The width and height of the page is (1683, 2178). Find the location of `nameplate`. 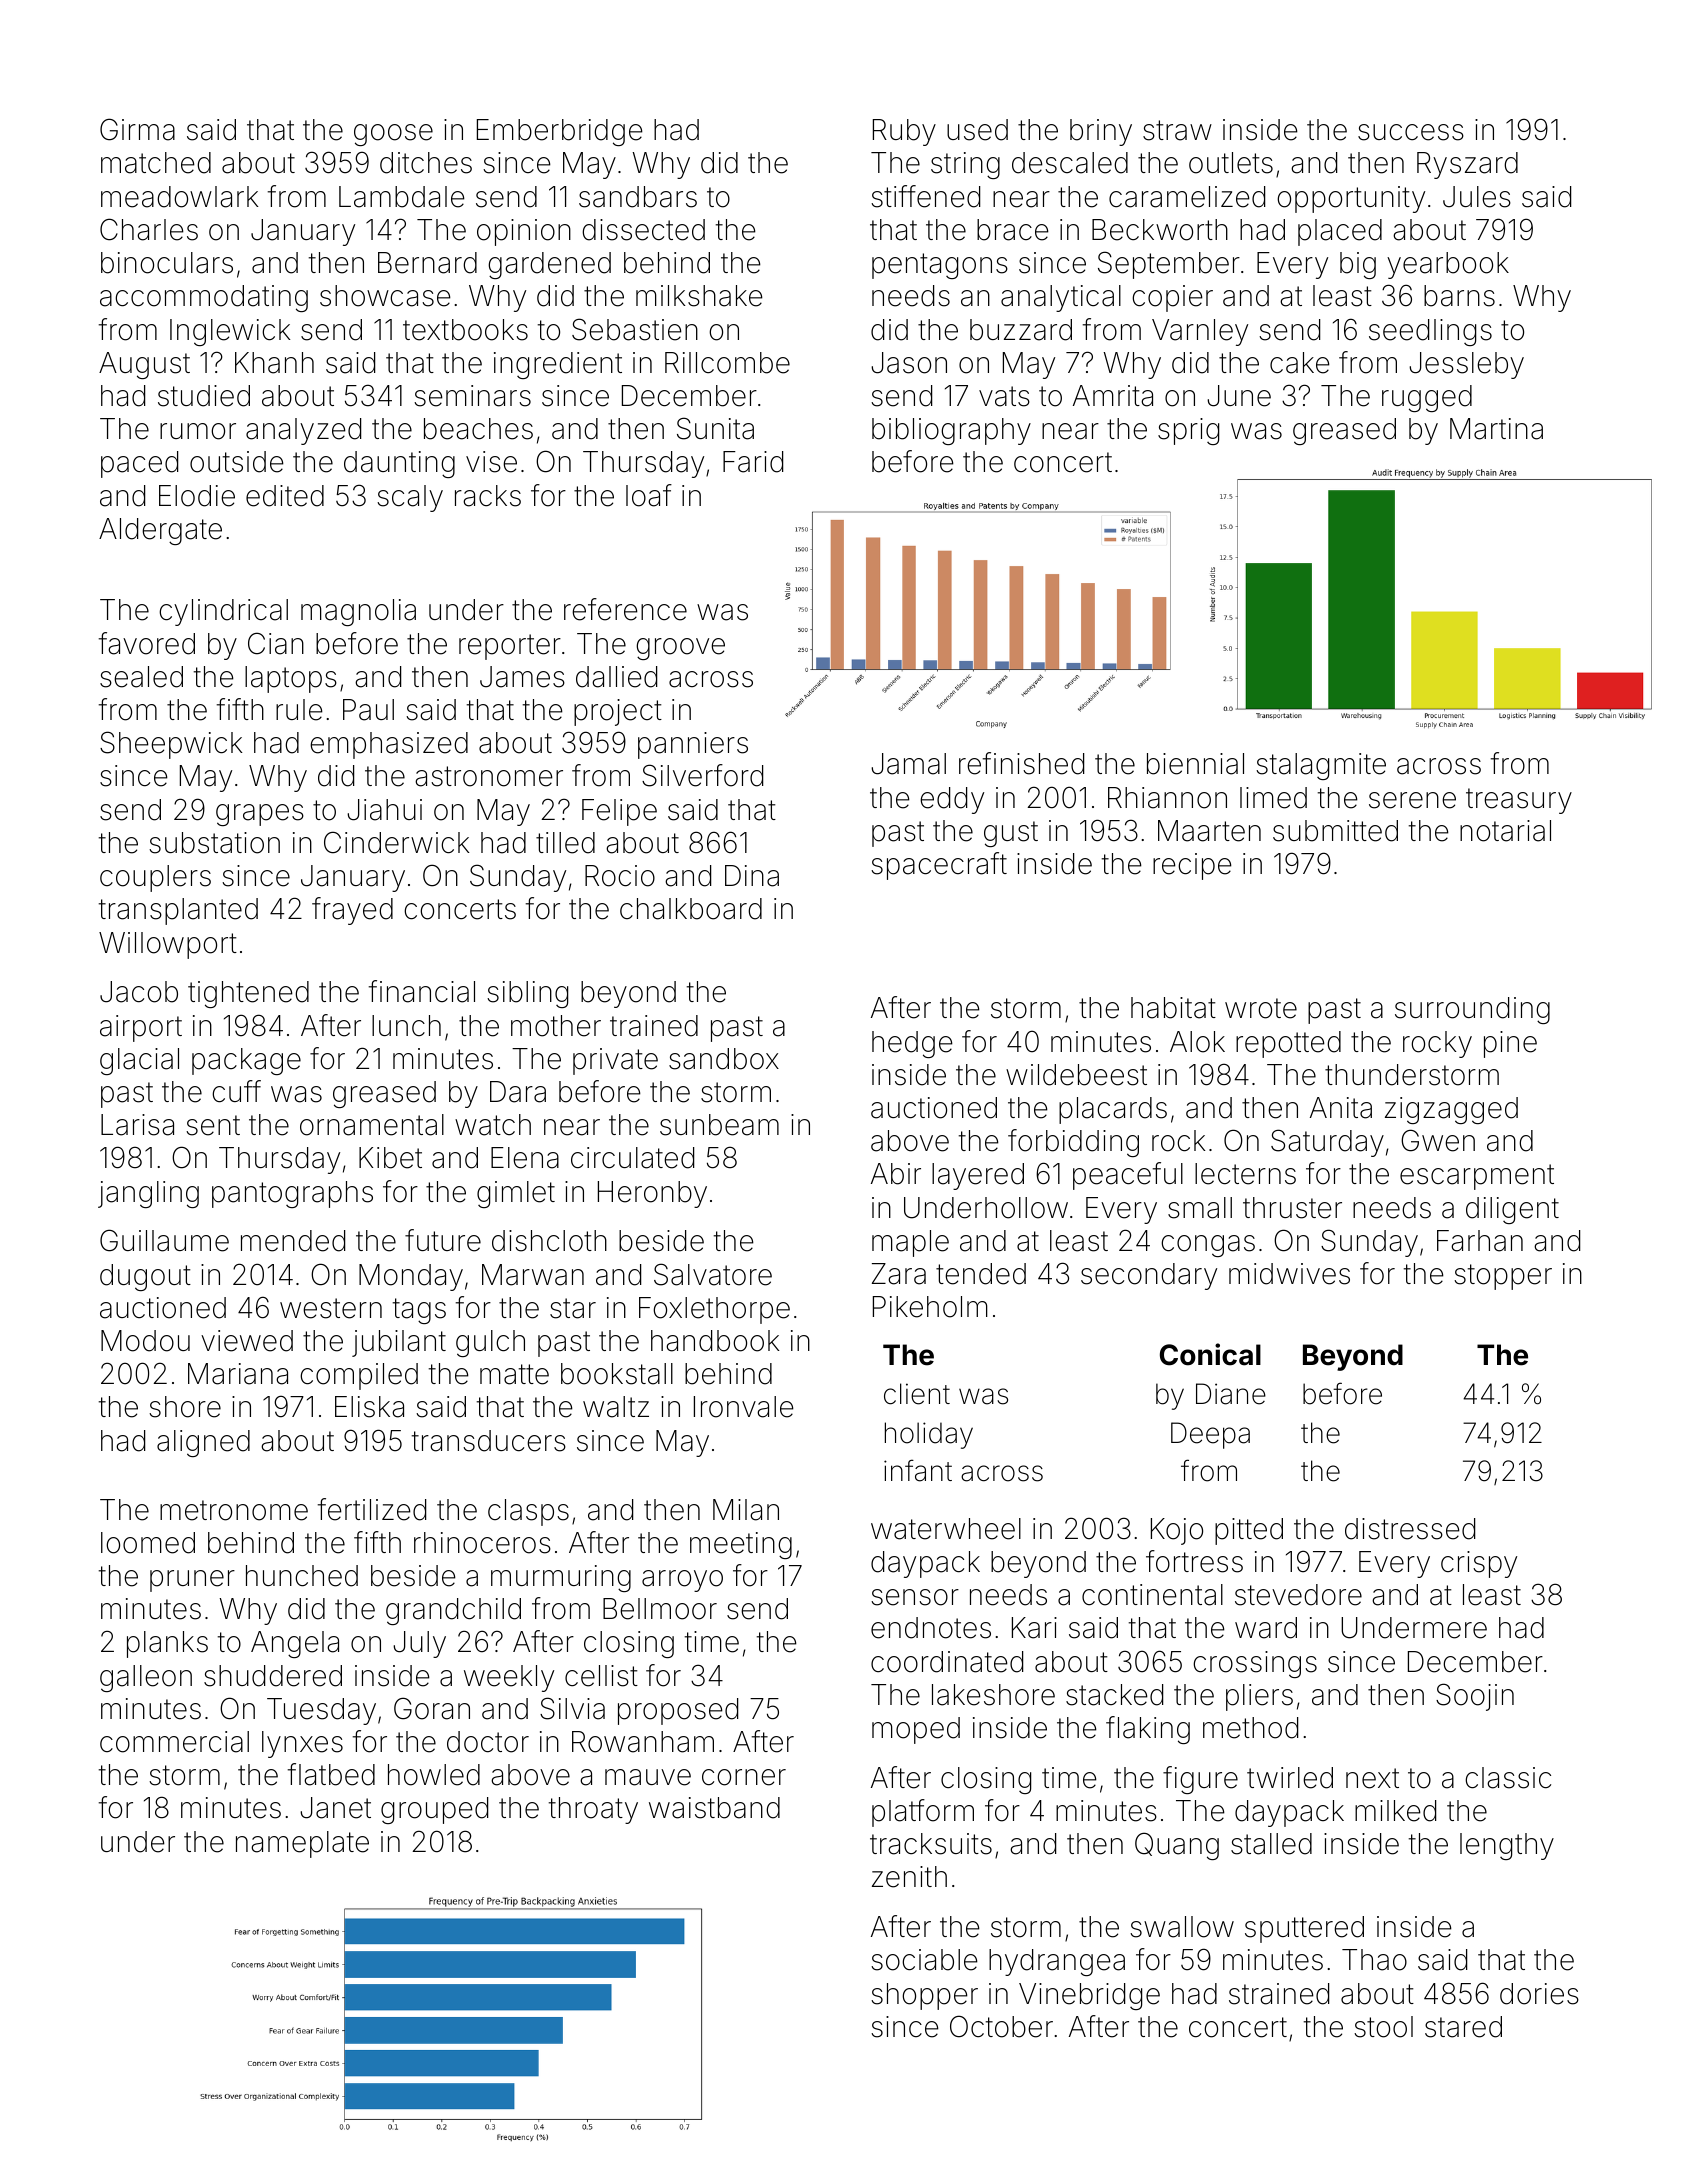

nameplate is located at coordinates (302, 1844).
